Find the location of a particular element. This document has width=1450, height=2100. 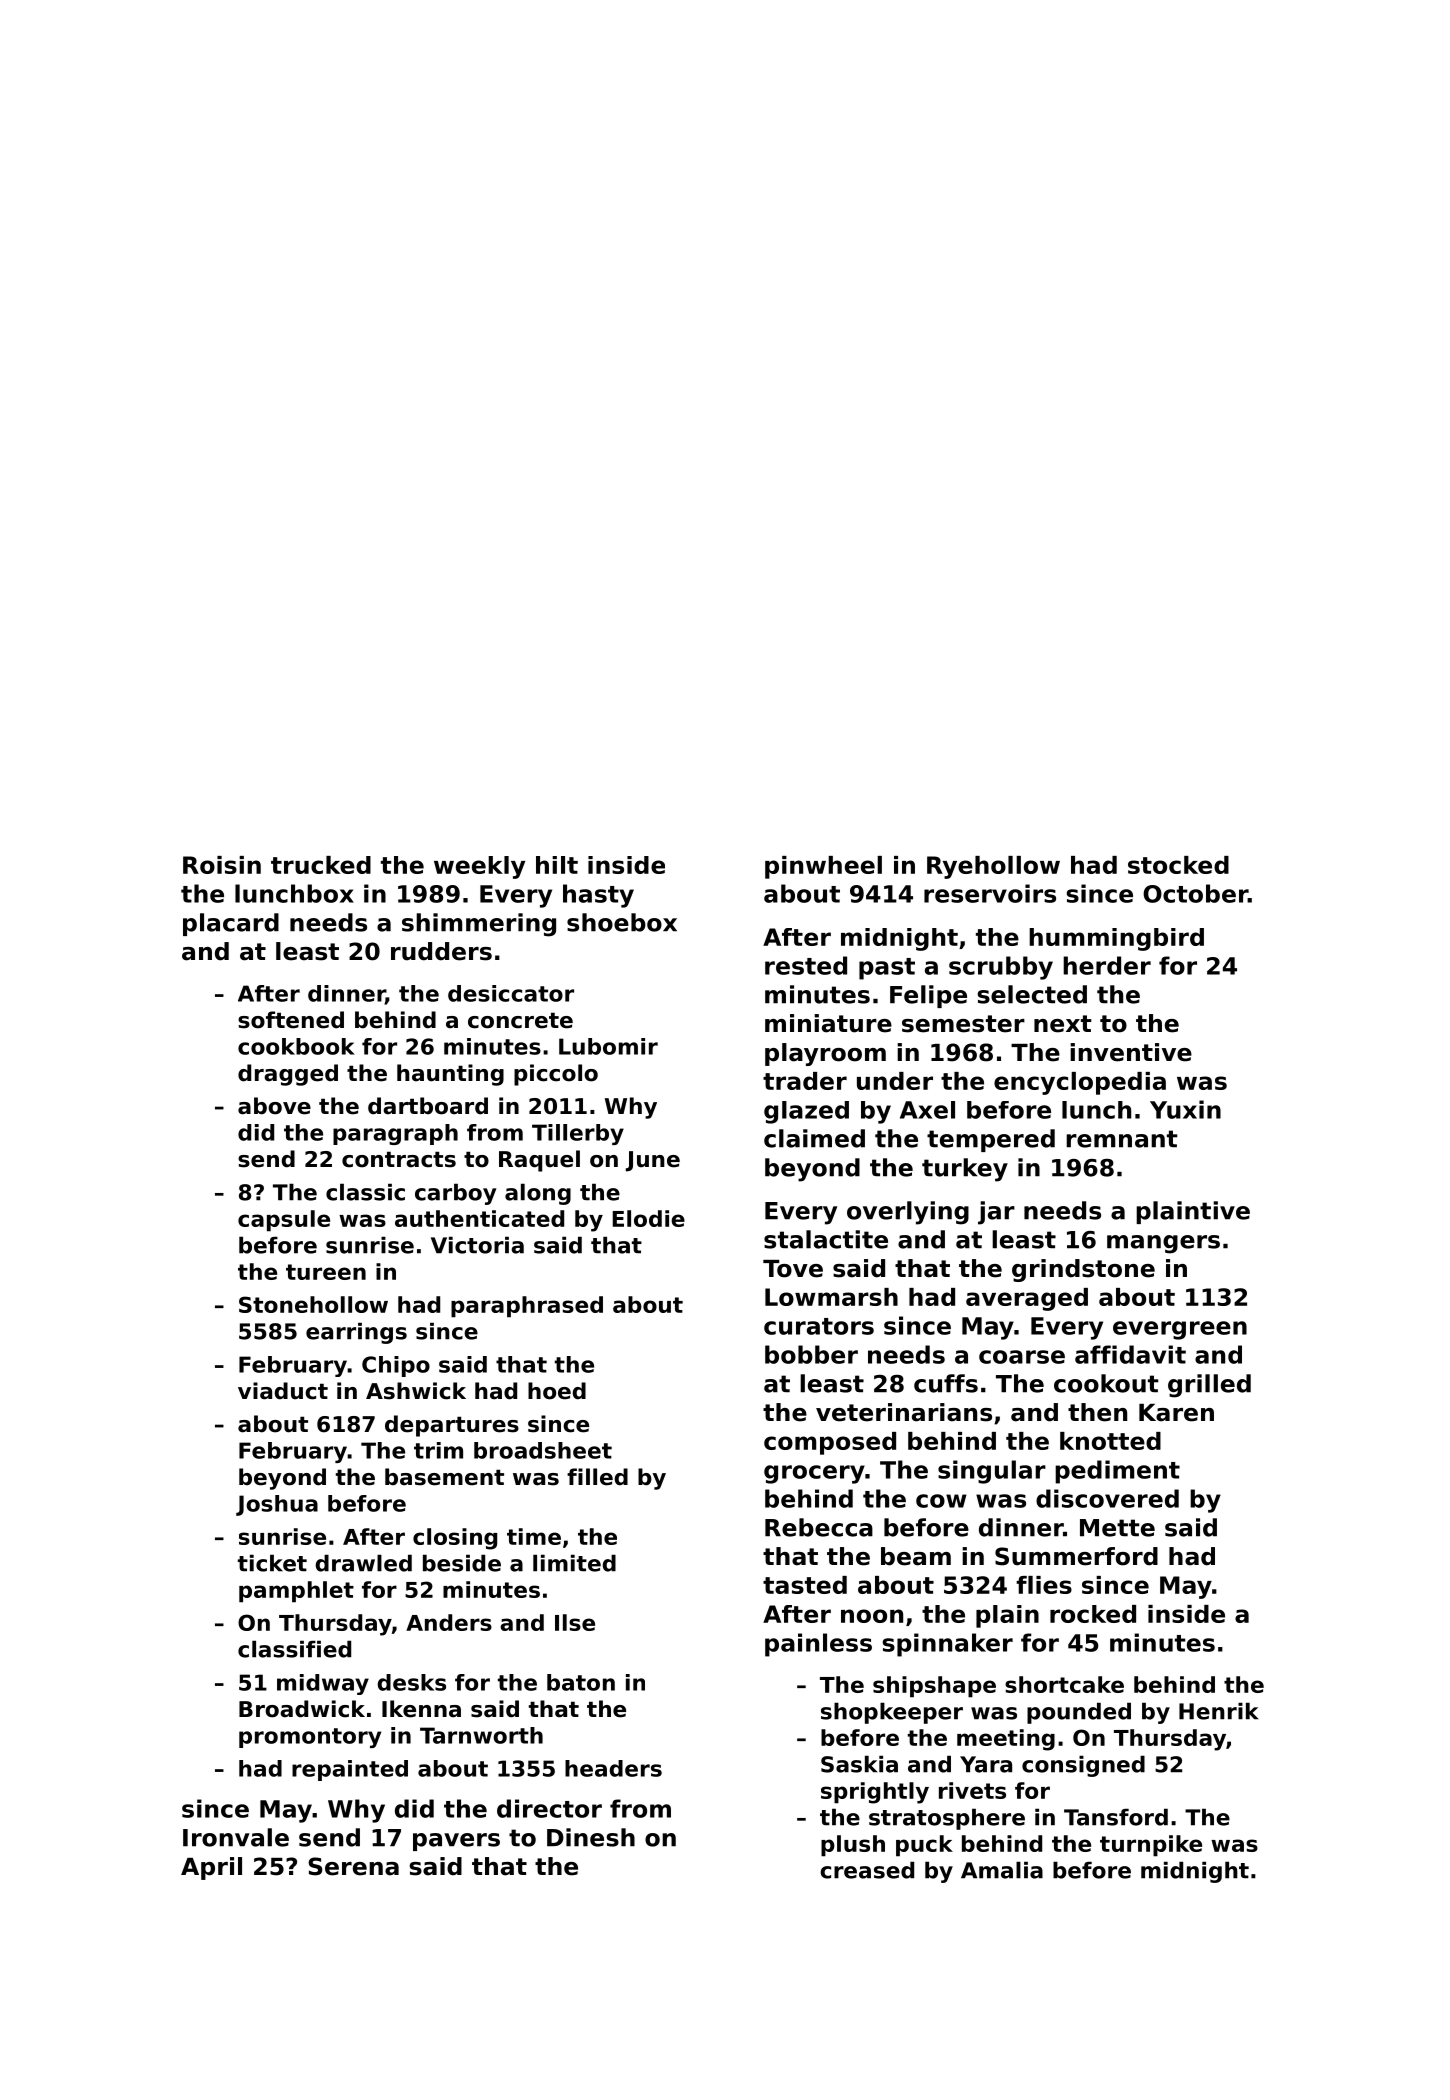

Joshua is located at coordinates (277, 1505).
